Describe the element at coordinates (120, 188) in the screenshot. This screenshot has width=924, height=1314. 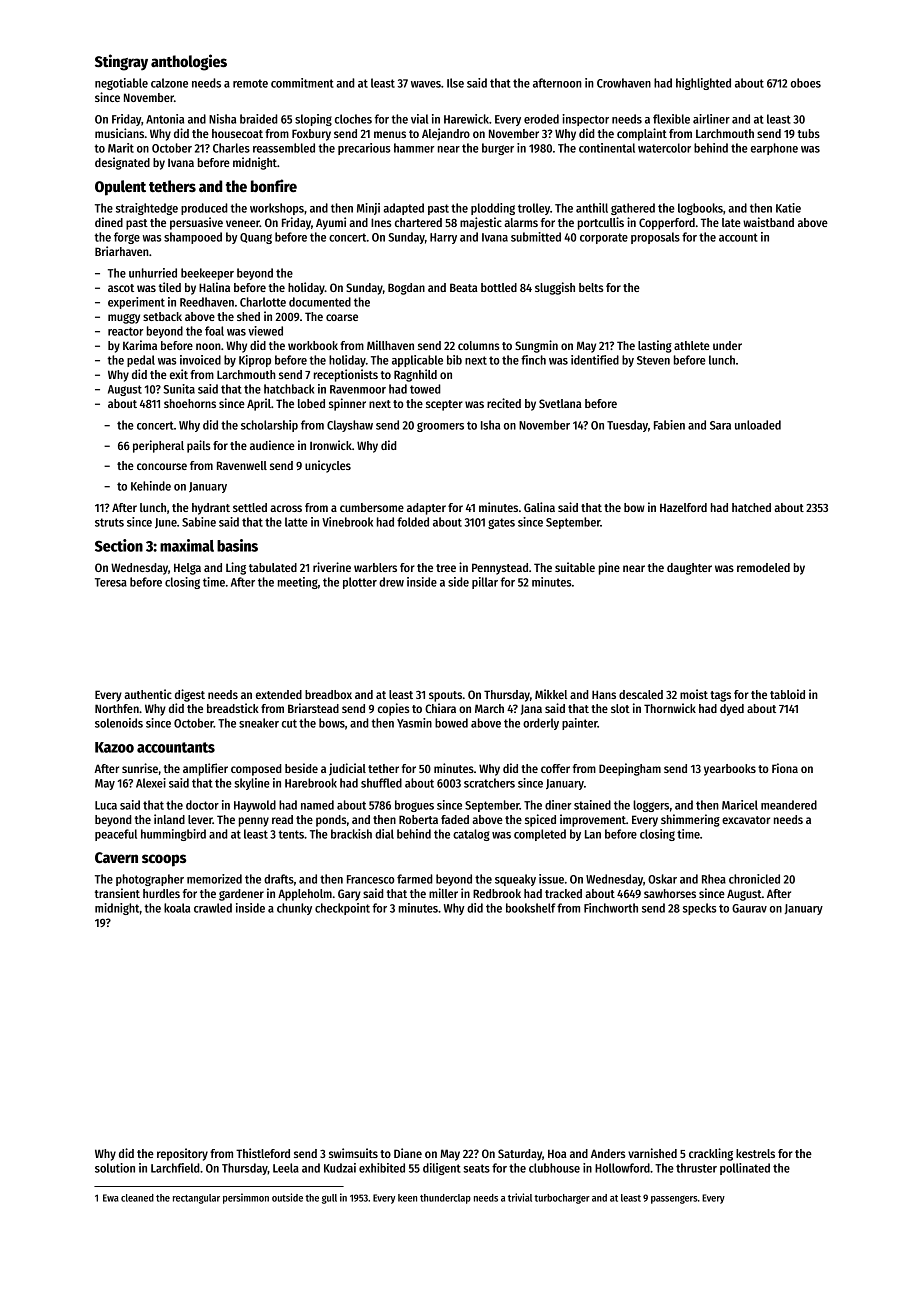
I see `Opulent` at that location.
